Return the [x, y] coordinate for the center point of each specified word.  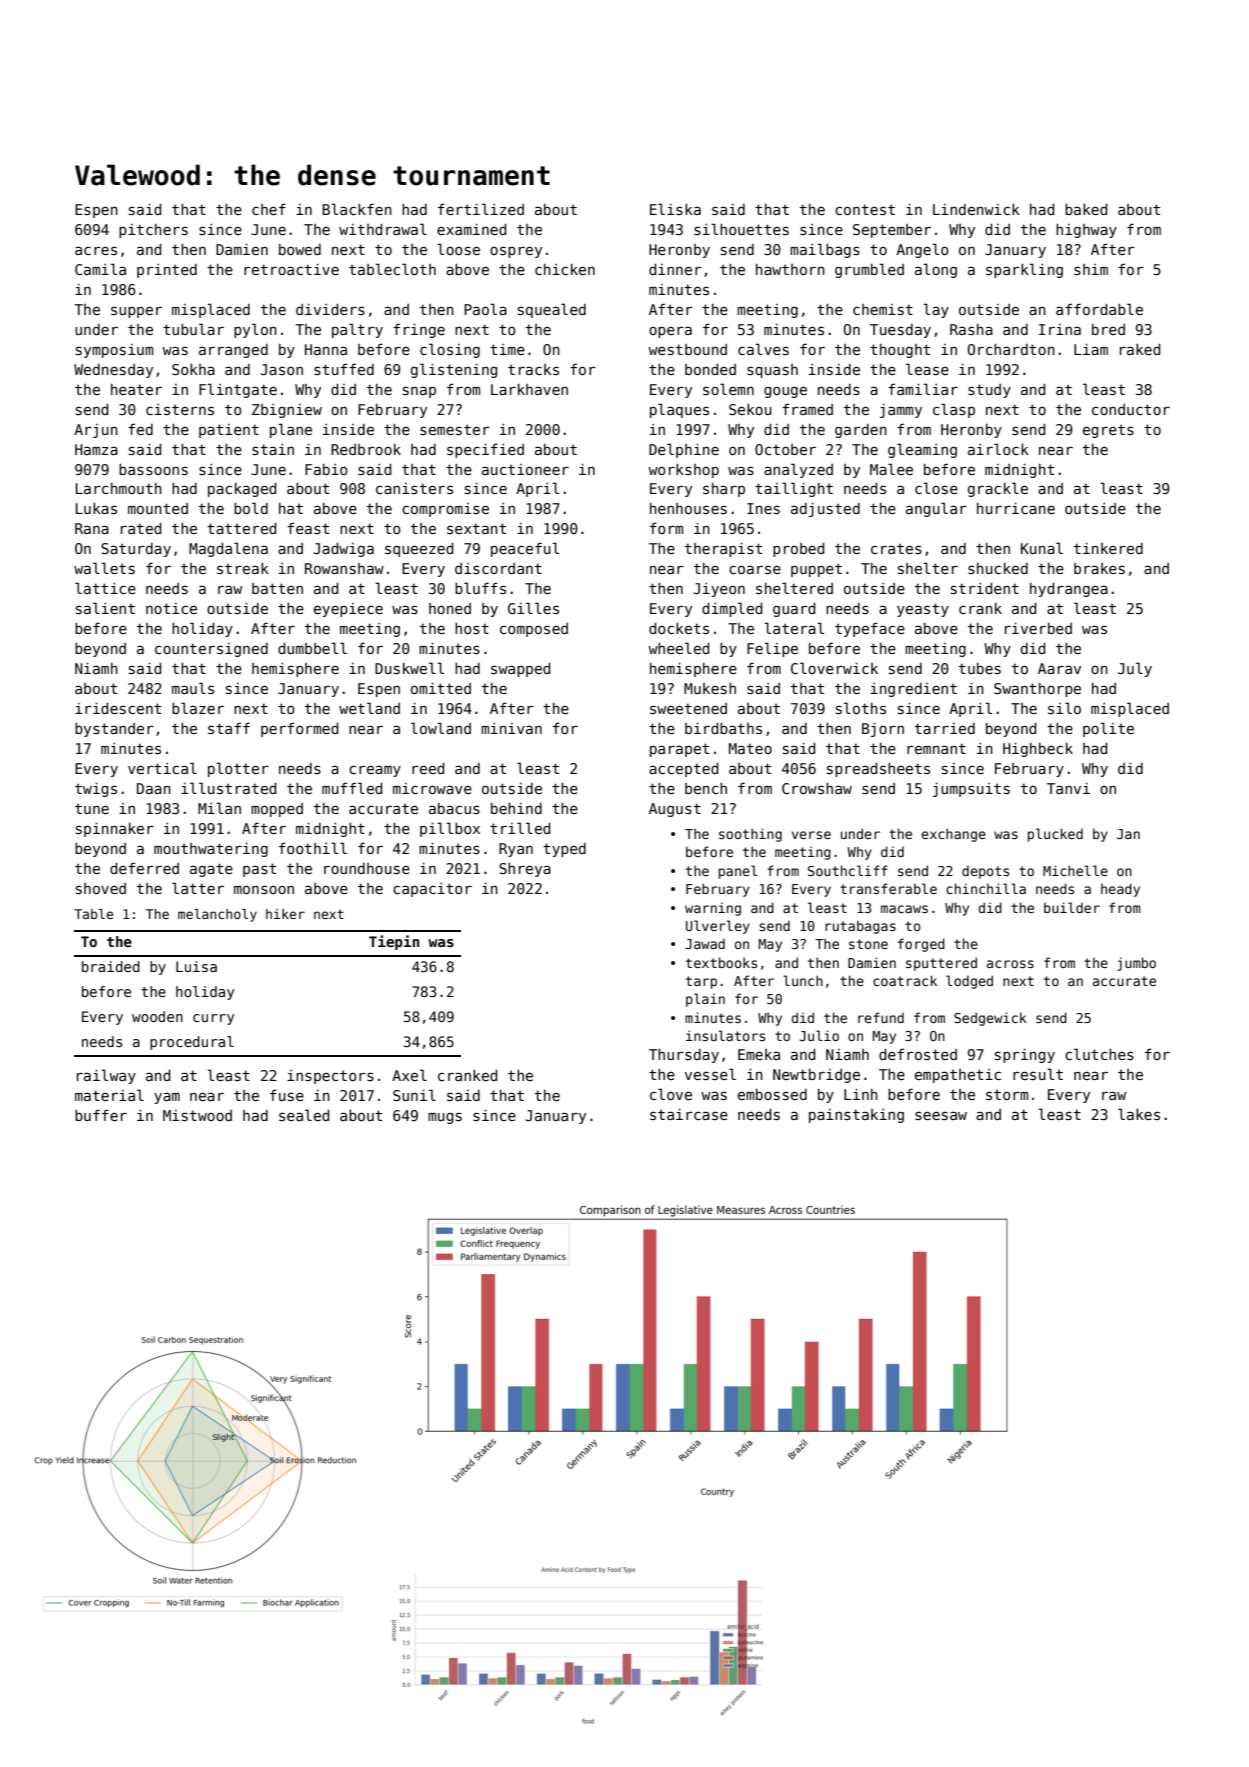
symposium [114, 351]
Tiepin [394, 942]
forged [921, 945]
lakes [1139, 1114]
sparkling [1024, 270]
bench [706, 788]
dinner [675, 269]
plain [705, 1000]
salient [105, 608]
